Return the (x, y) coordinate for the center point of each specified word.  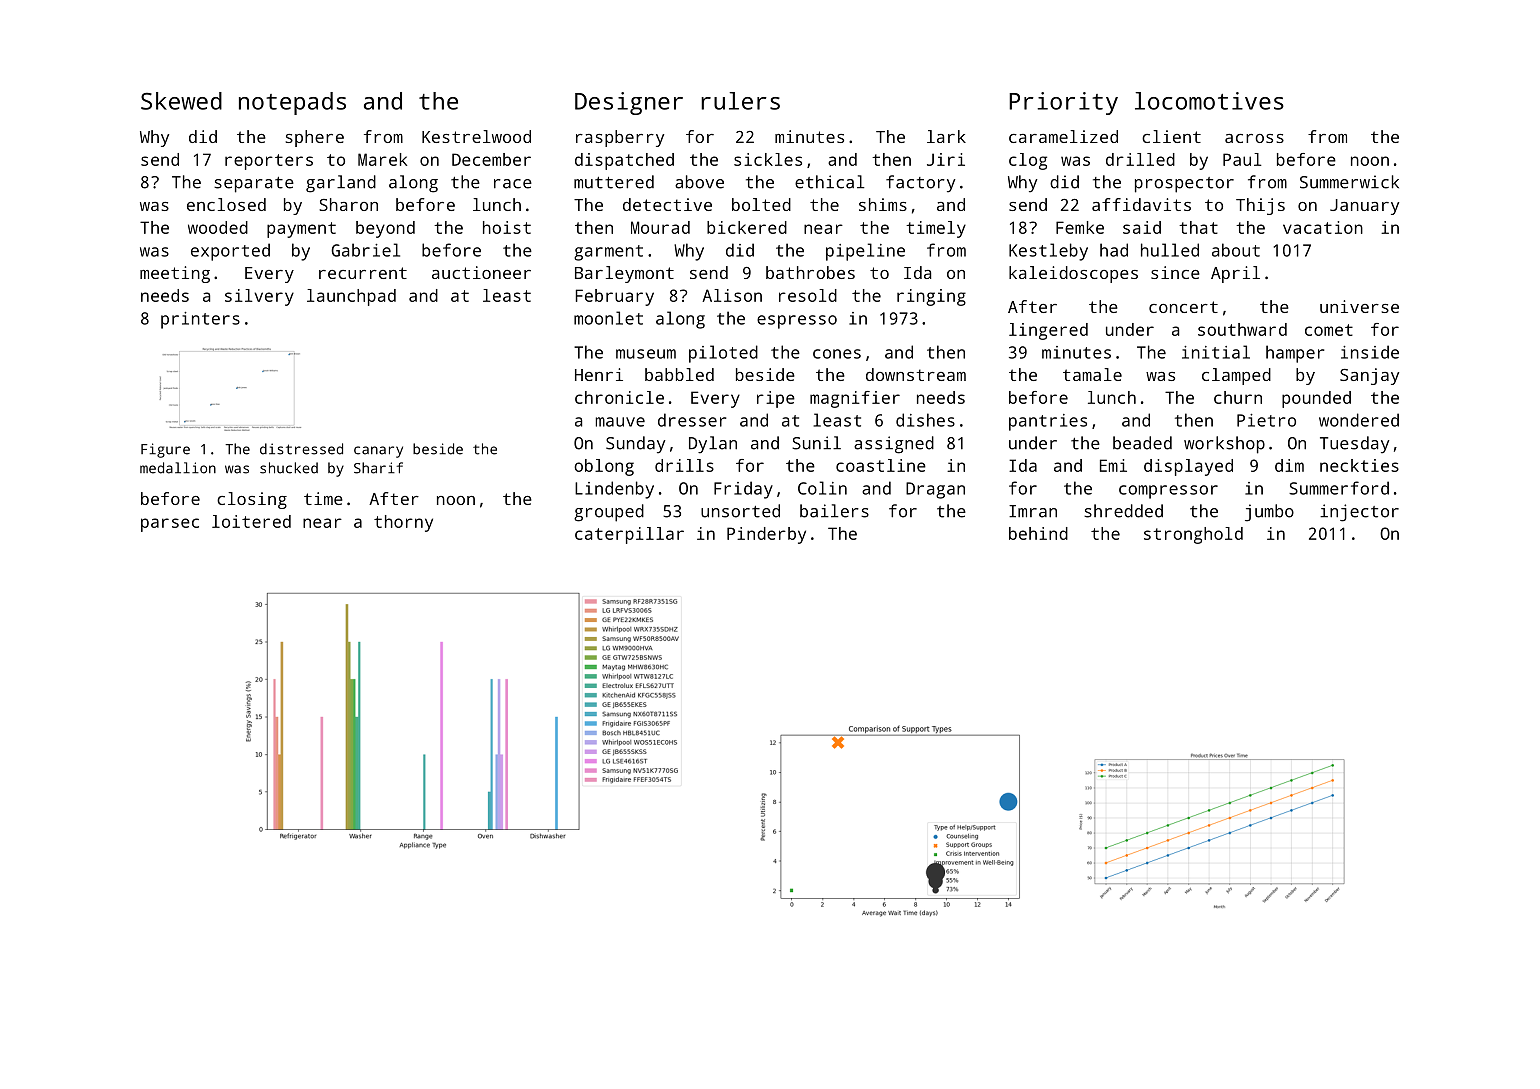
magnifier (855, 399)
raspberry (620, 138)
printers (200, 320)
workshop (1224, 445)
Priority (1063, 103)
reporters (269, 162)
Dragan (935, 490)
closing (252, 500)
